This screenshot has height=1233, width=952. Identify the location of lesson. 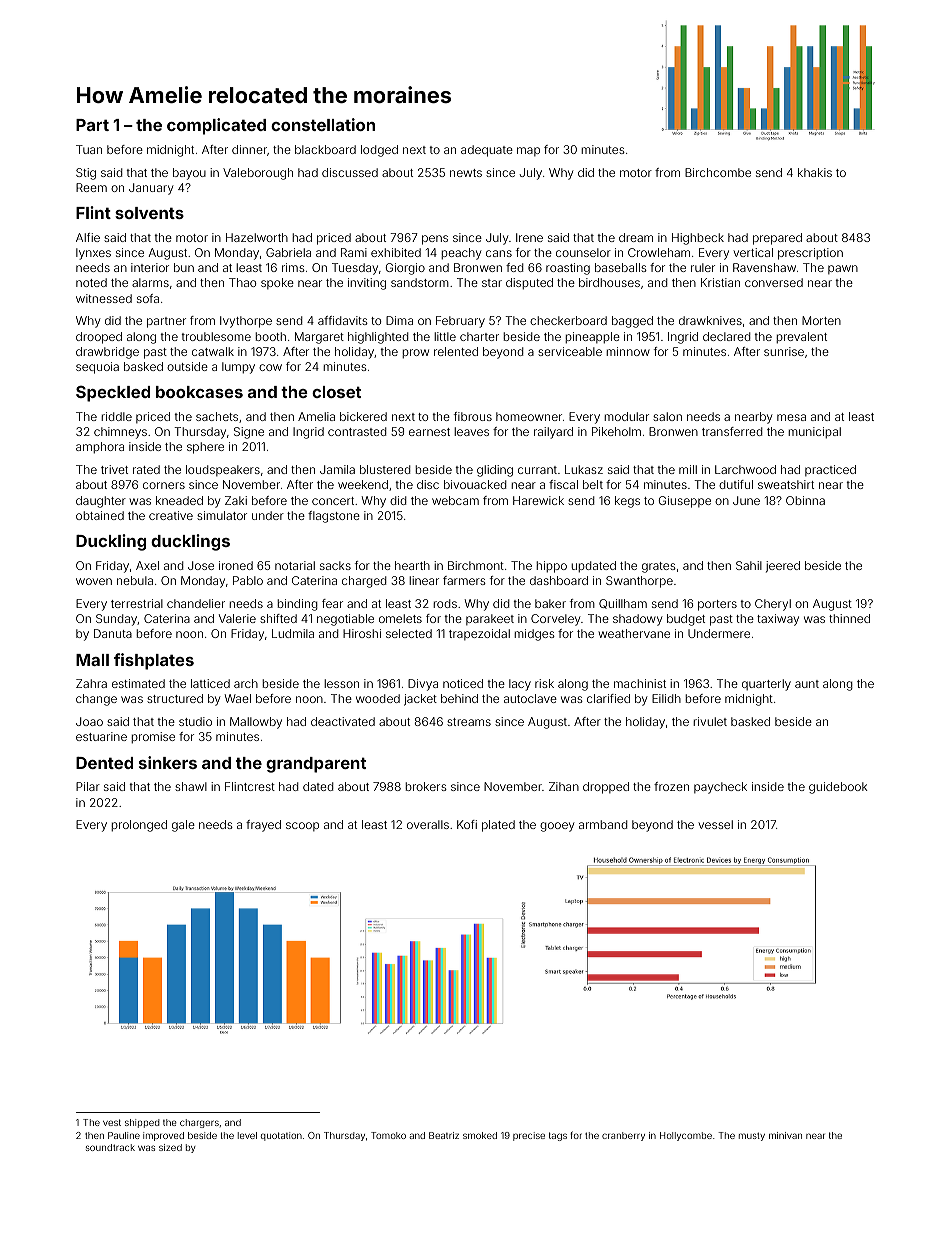
(341, 683).
